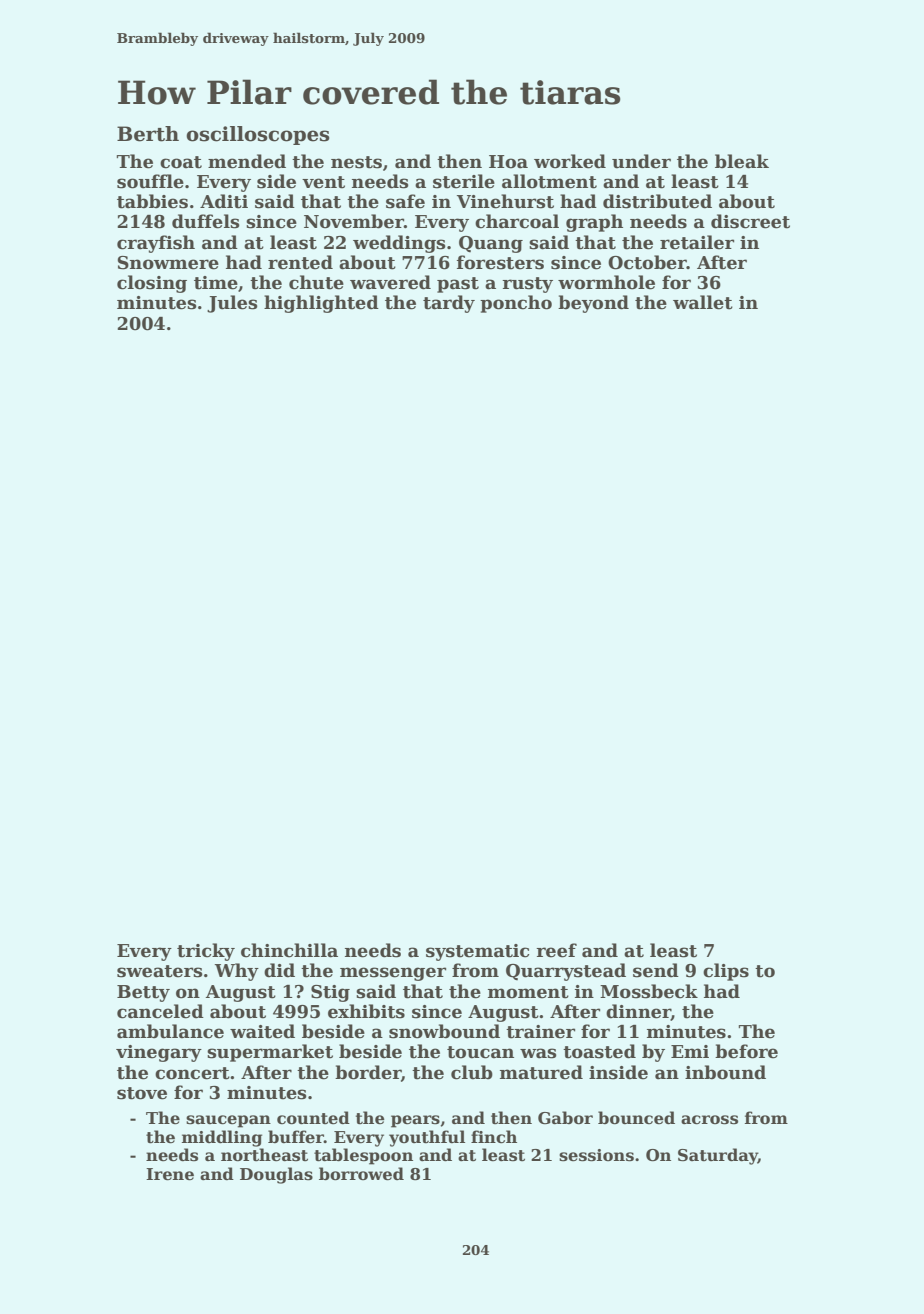  What do you see at coordinates (170, 1174) in the screenshot?
I see `Irene` at bounding box center [170, 1174].
